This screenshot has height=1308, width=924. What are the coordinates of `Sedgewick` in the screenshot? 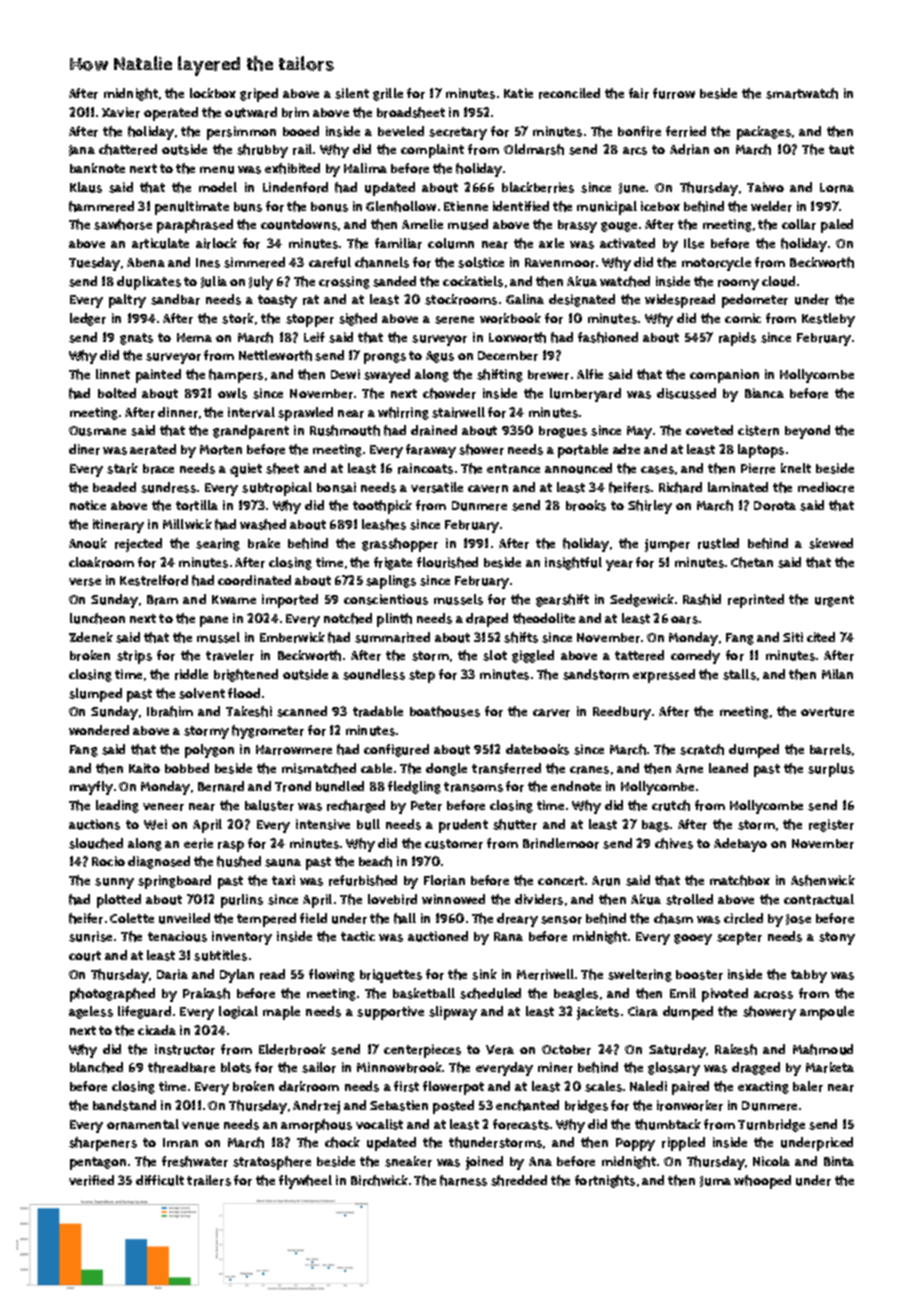 It's located at (642, 600).
